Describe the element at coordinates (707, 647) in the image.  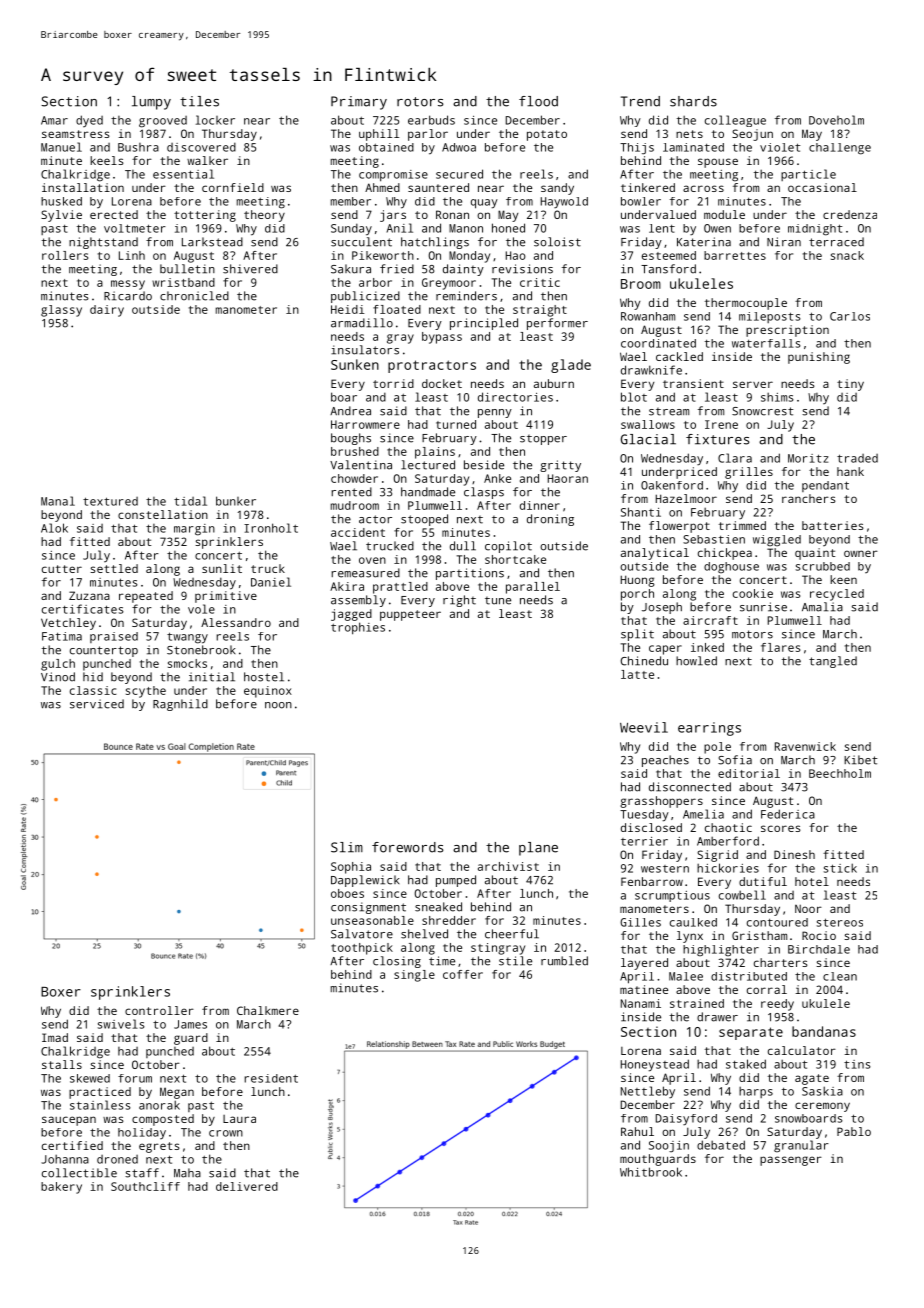
I see `inked` at that location.
